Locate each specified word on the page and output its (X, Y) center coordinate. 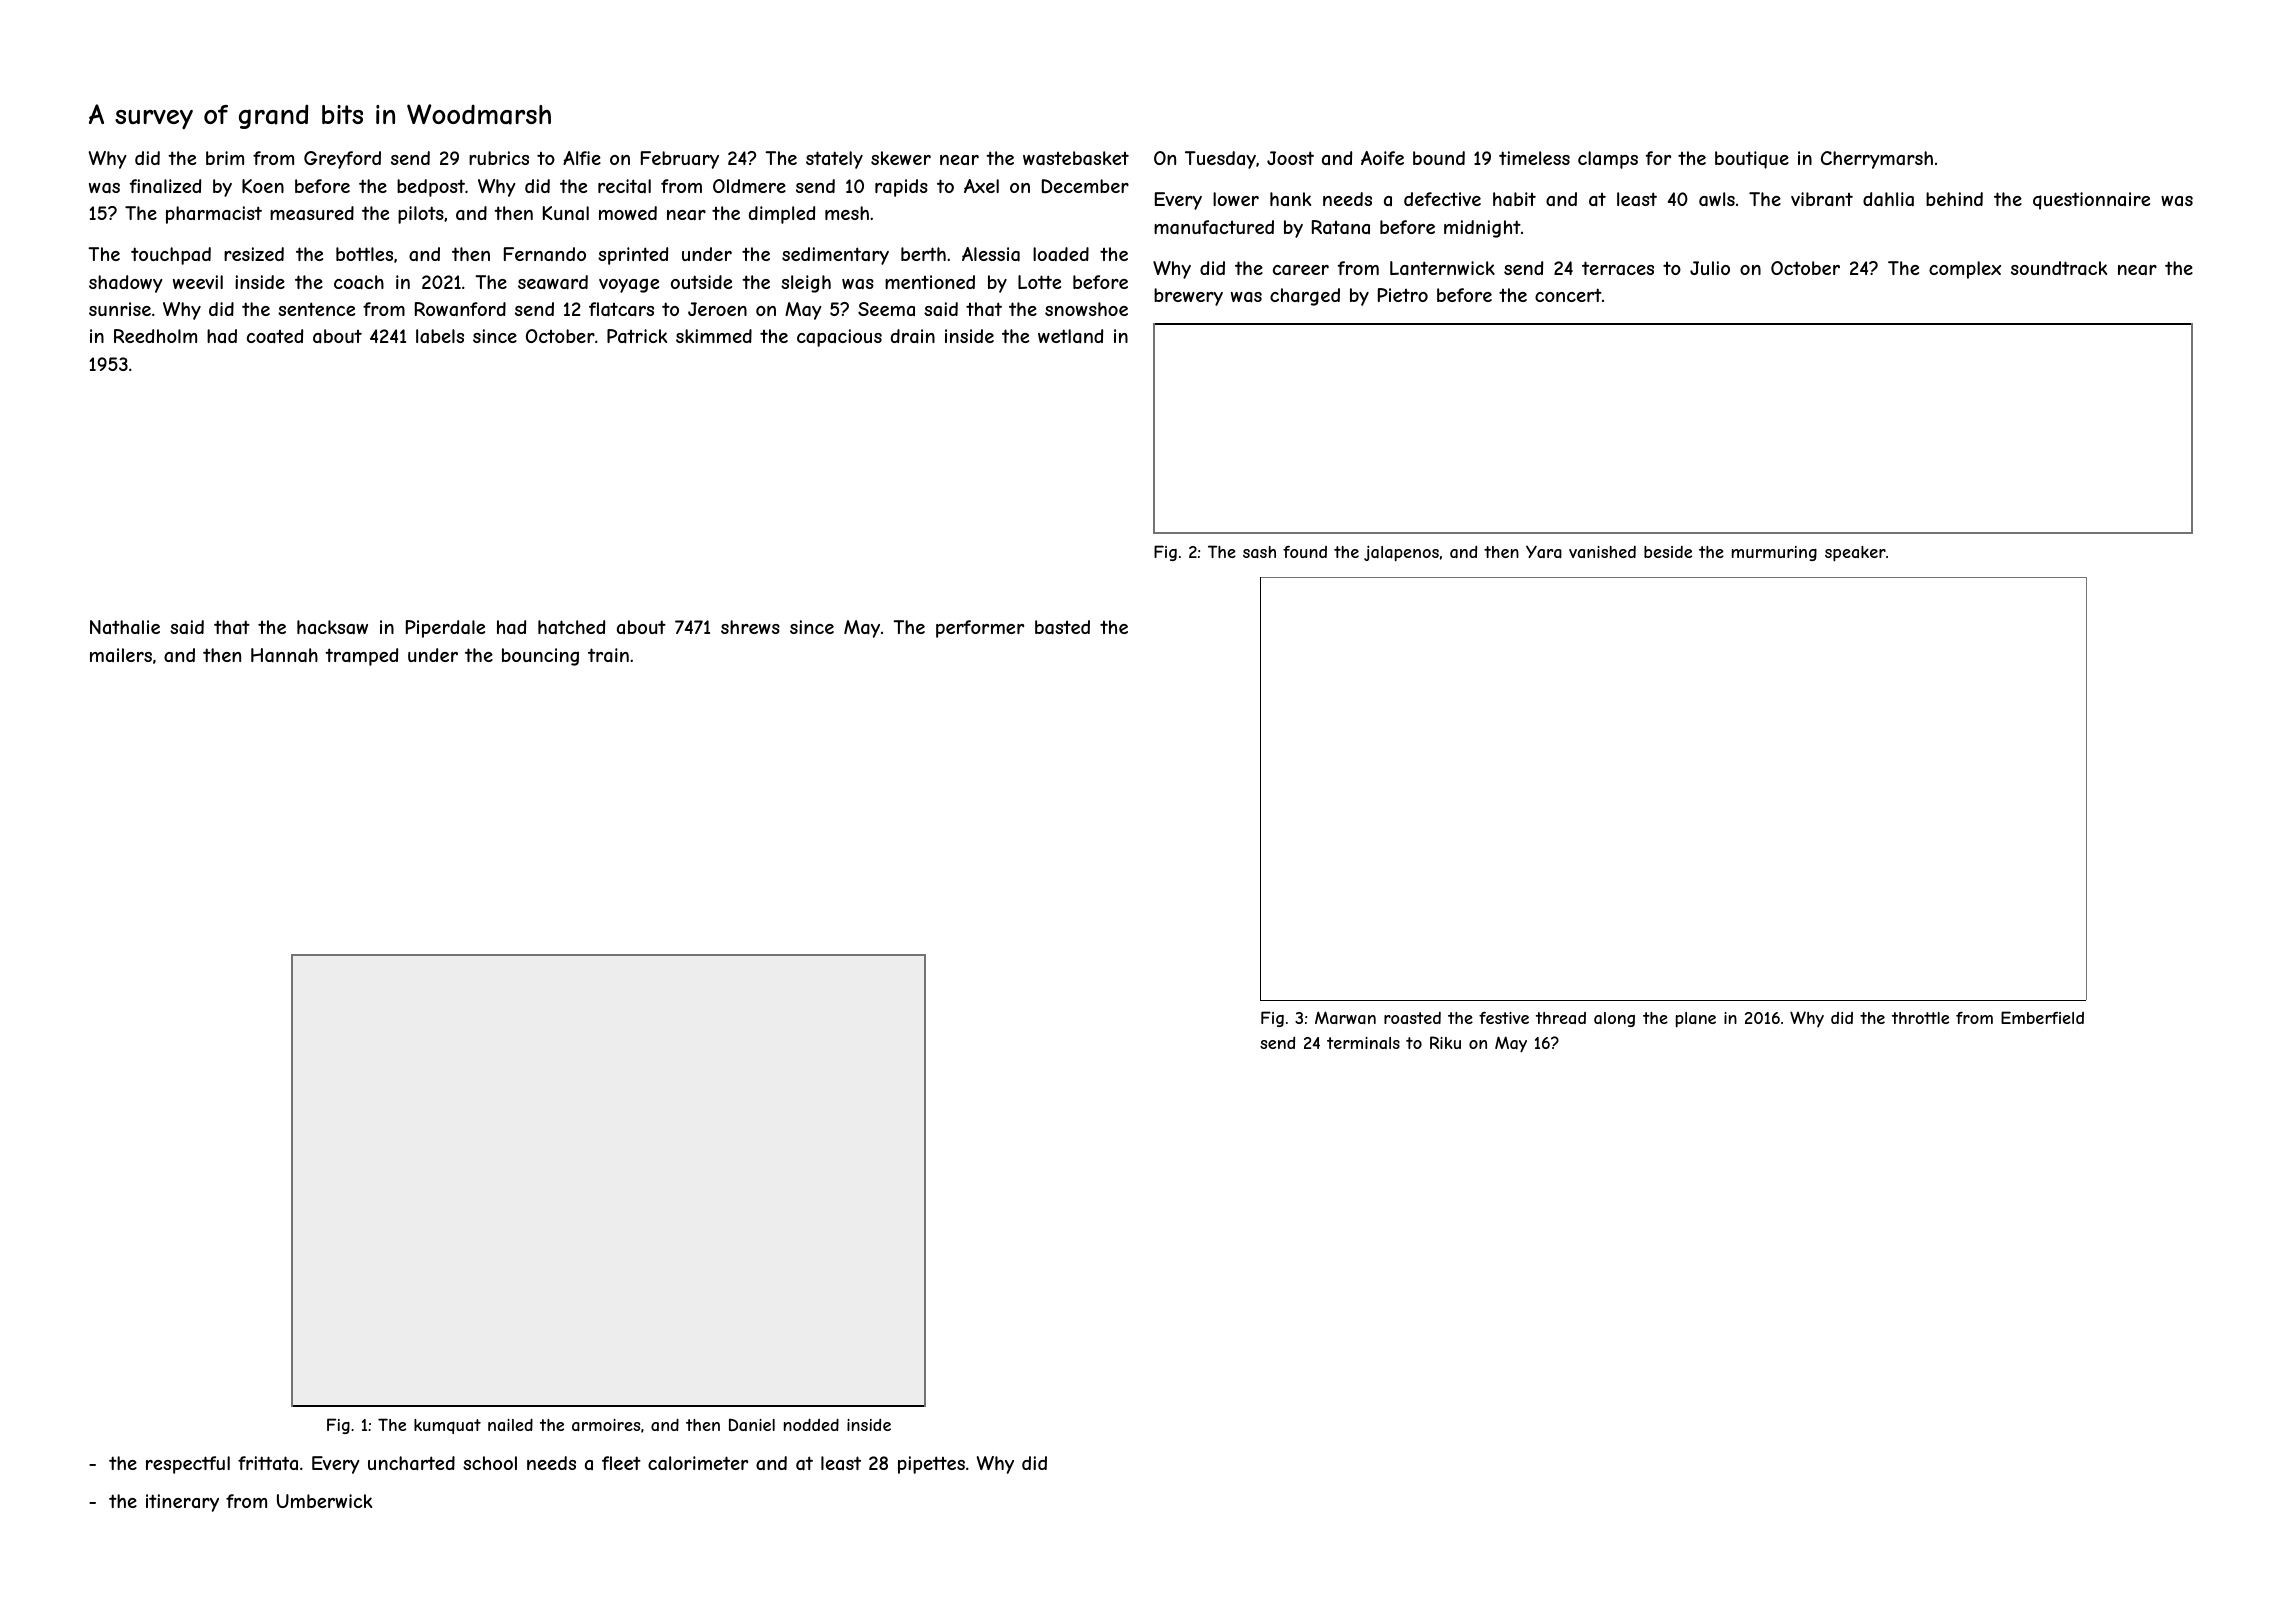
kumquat (447, 1426)
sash (1259, 552)
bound (1439, 158)
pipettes (931, 1465)
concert (1568, 295)
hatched (571, 627)
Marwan (1345, 1017)
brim (225, 158)
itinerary (182, 1503)
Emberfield (2042, 1017)
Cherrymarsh (1877, 160)
